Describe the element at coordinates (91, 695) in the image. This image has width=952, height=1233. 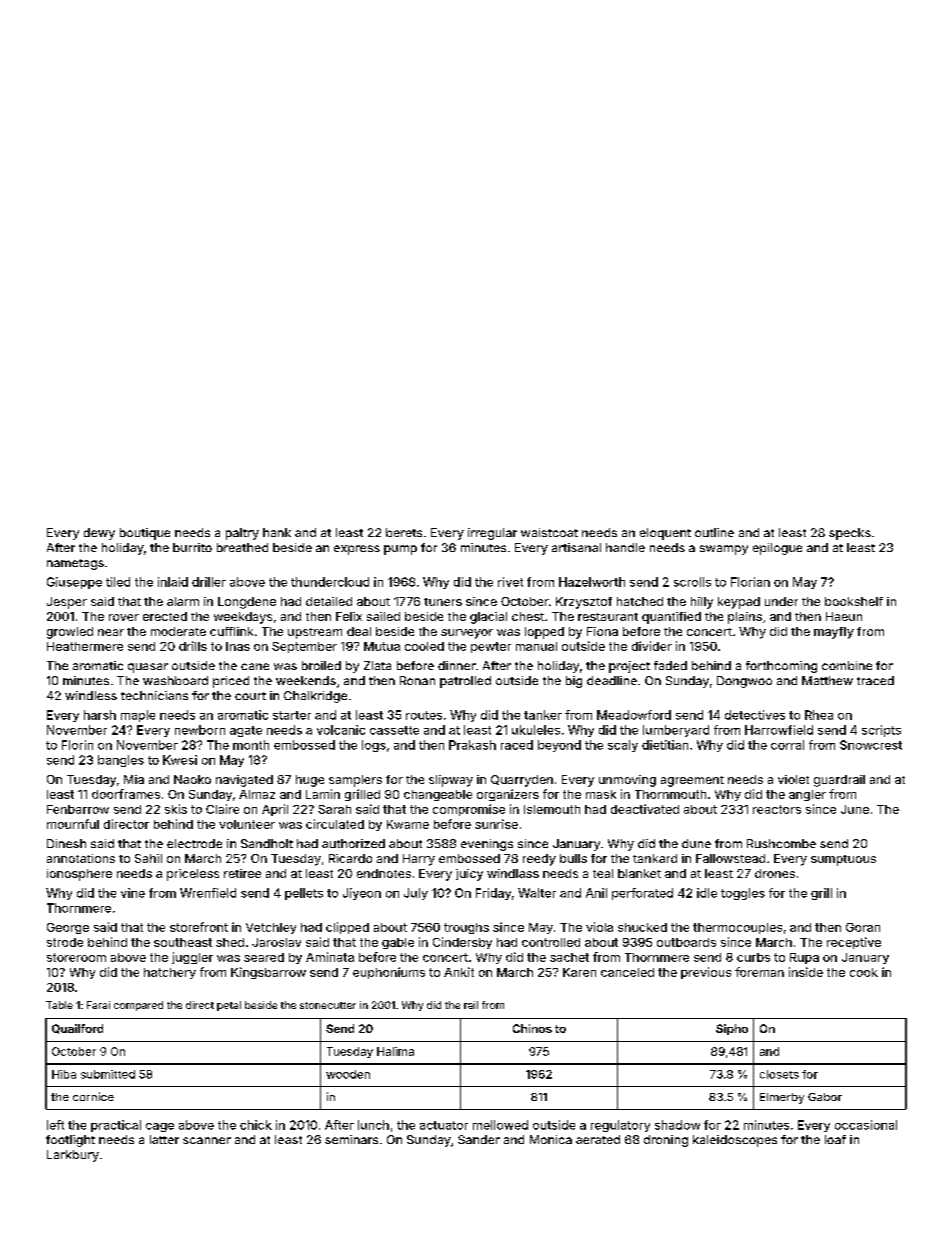
I see `windless` at that location.
